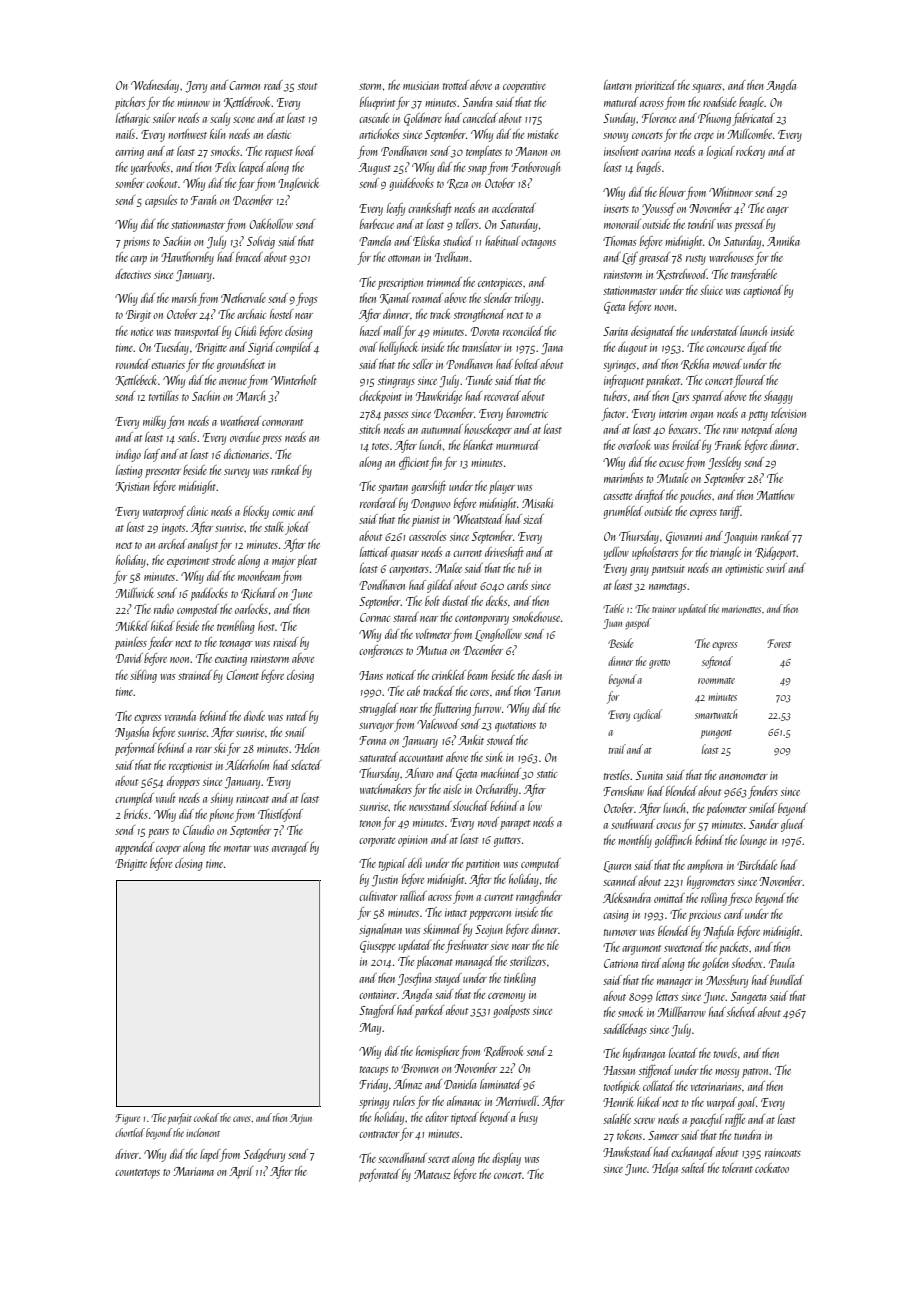 Image resolution: width=924 pixels, height=1308 pixels. I want to click on Wednesday, so click(155, 86).
